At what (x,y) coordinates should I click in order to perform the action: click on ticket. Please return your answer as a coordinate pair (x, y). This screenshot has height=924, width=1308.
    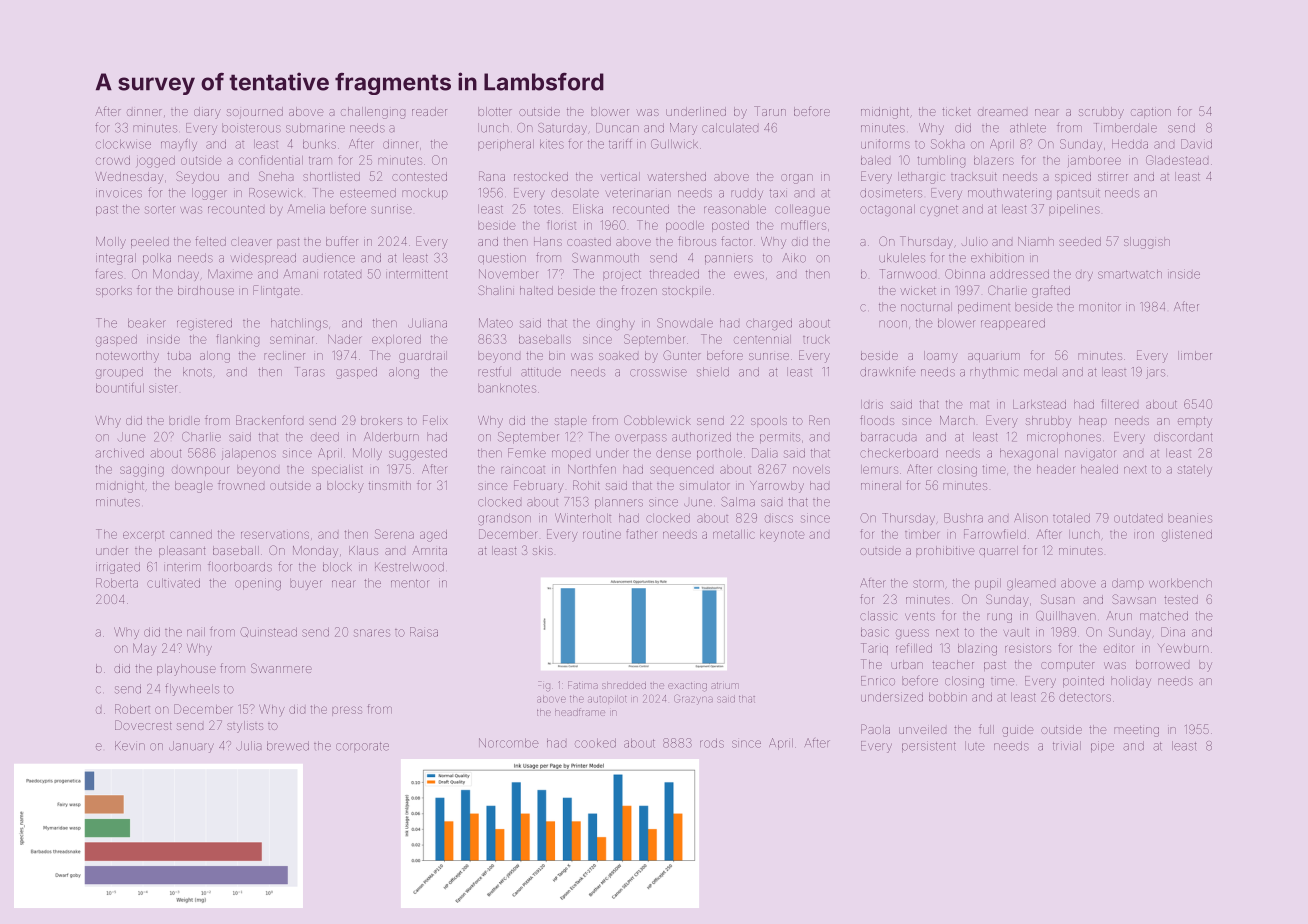
    Looking at the image, I should click on (956, 111).
